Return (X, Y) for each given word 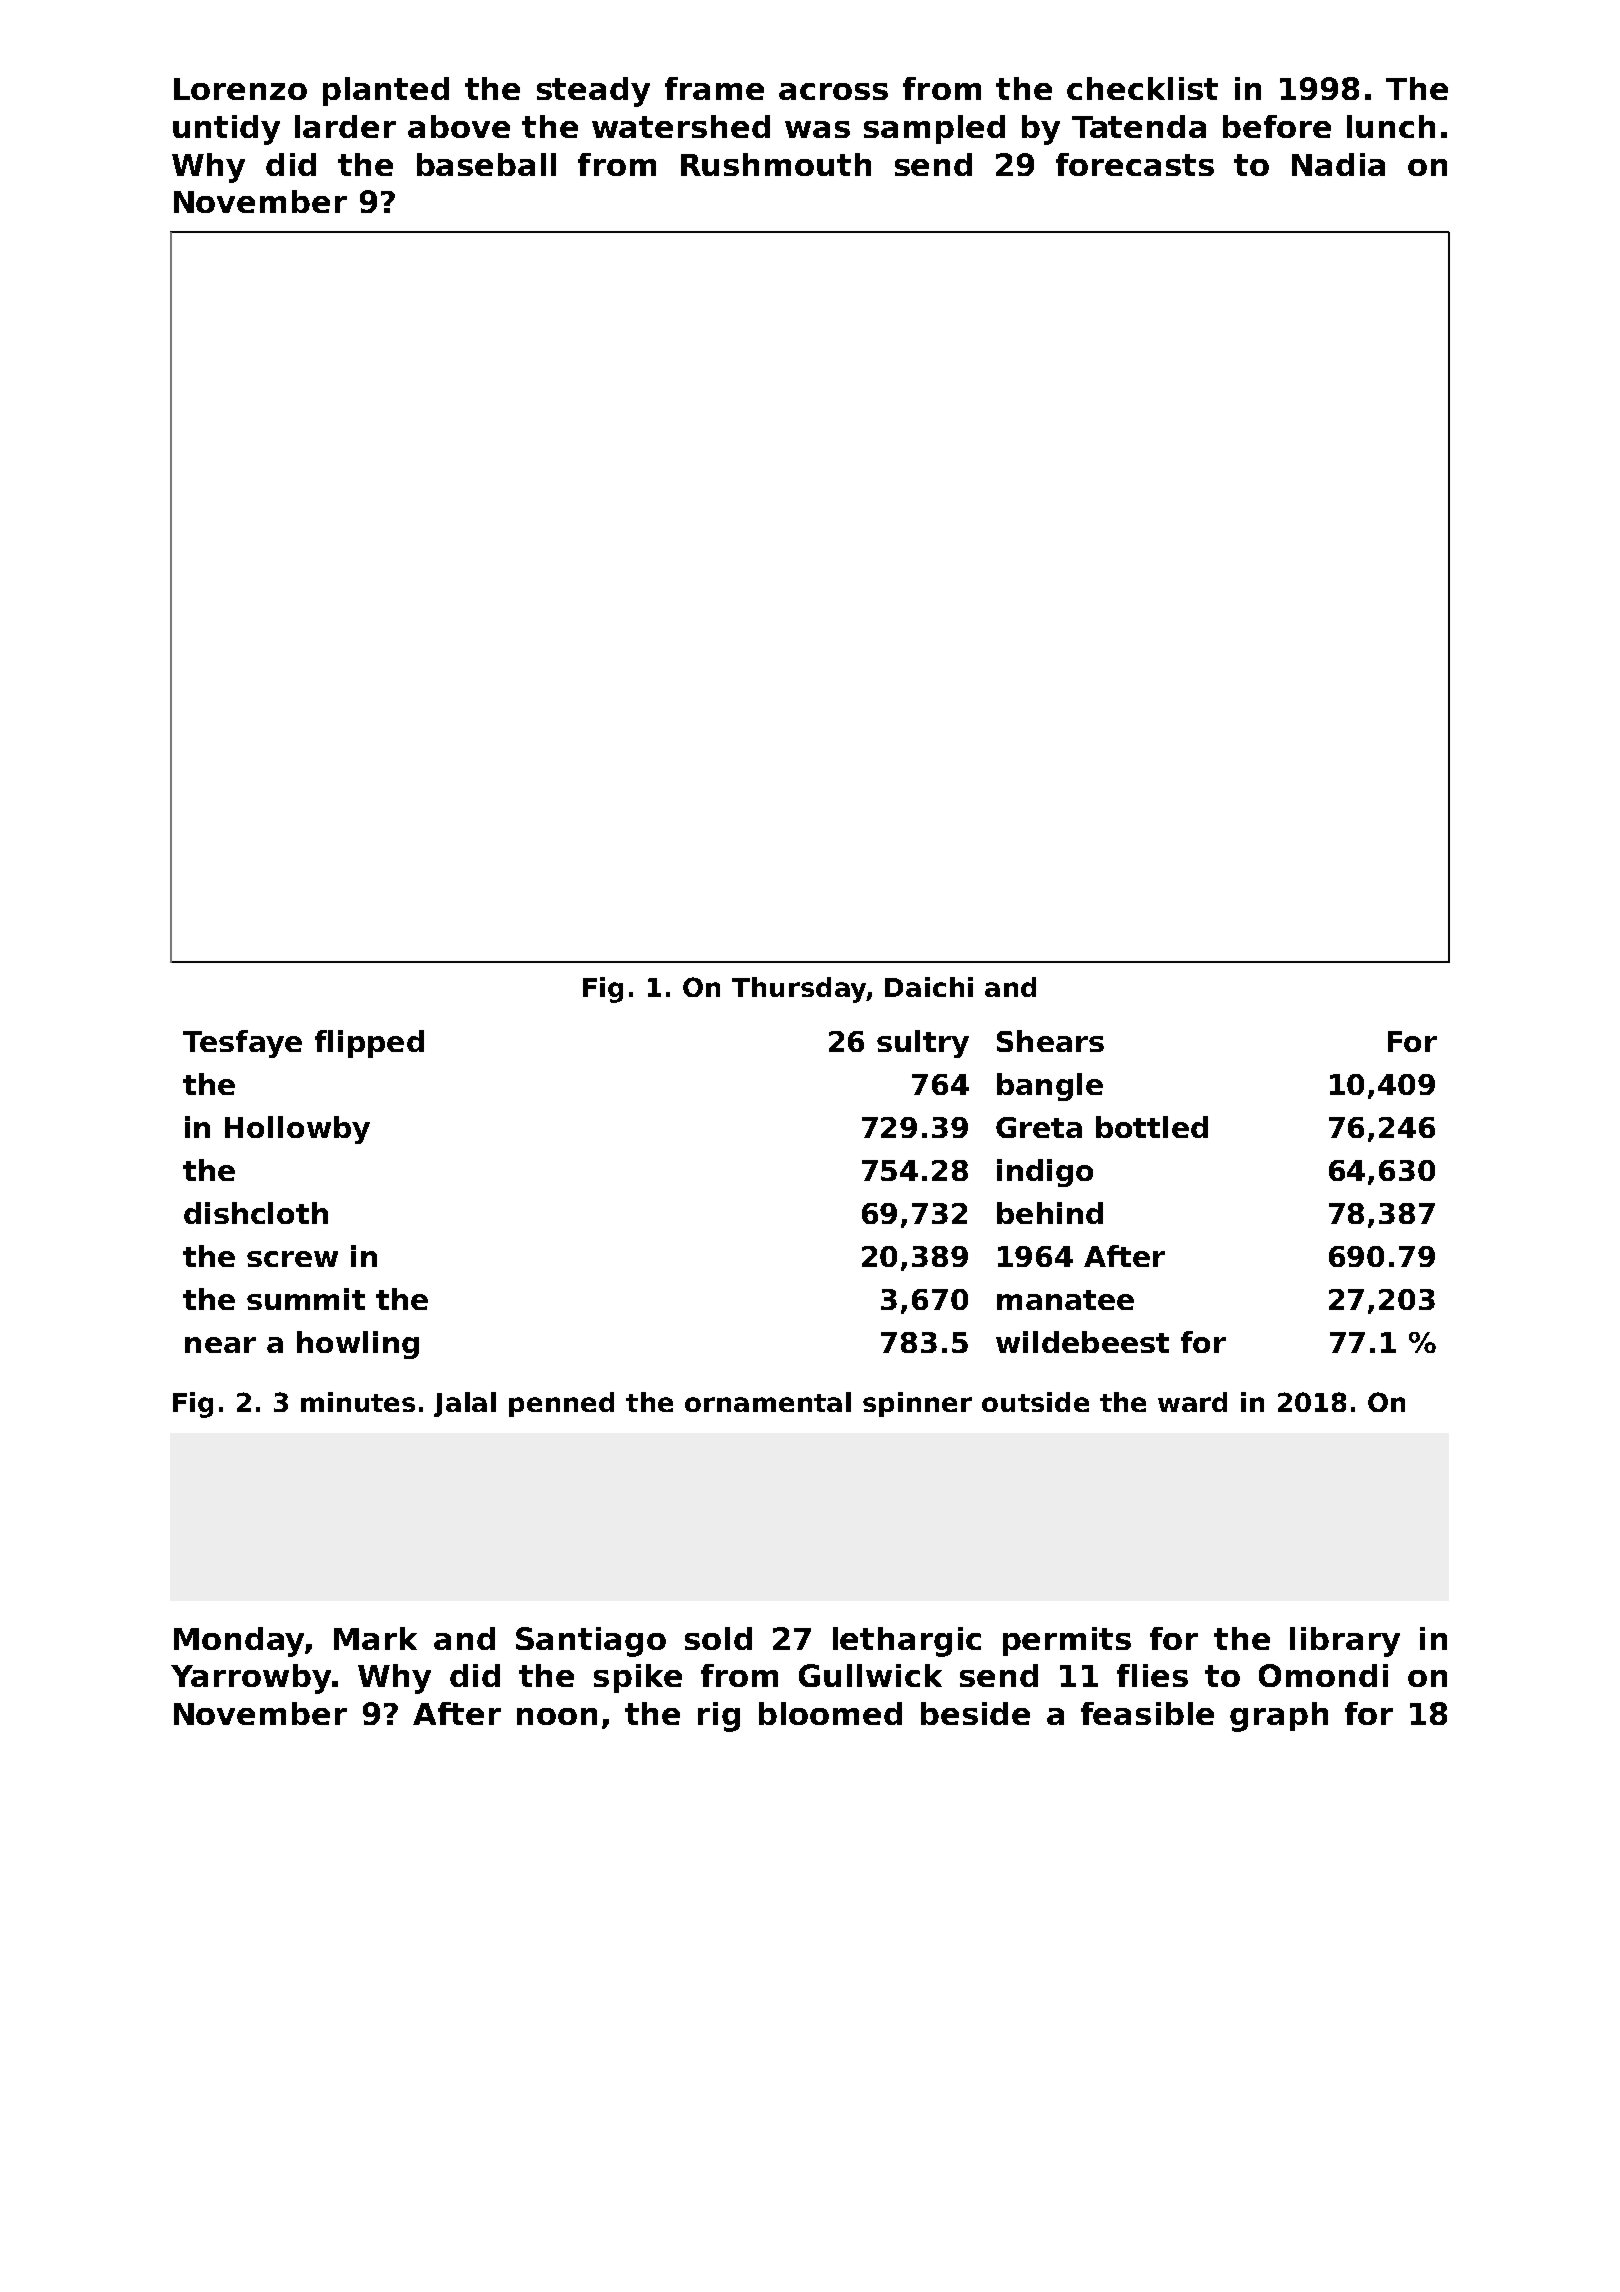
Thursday (799, 990)
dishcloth (256, 1213)
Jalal (465, 1404)
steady (593, 92)
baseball (486, 164)
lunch (1391, 126)
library (1345, 1642)
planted (386, 91)
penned (561, 1404)
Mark (375, 1638)
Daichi (929, 987)
